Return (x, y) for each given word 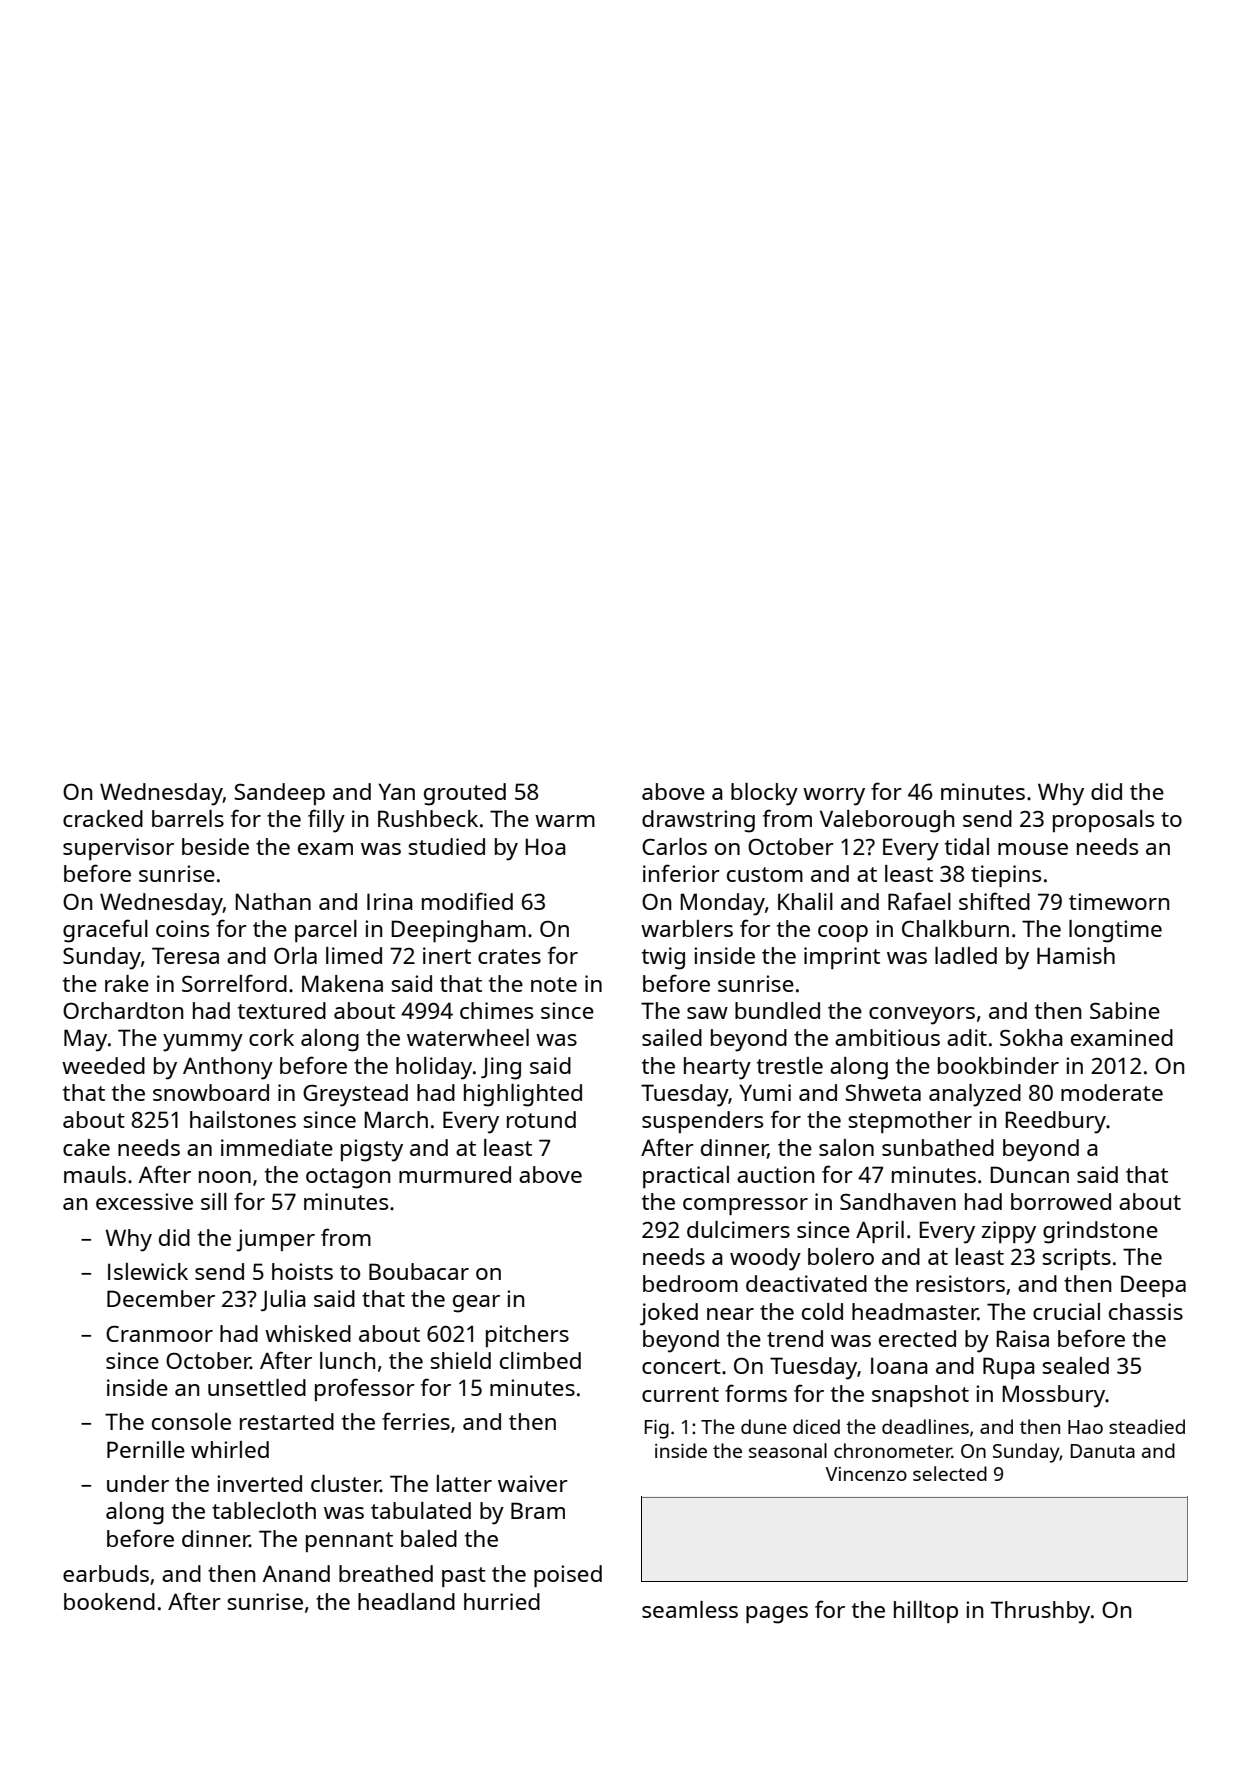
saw (707, 1013)
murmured (455, 1174)
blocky (764, 794)
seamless (690, 1609)
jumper (275, 1240)
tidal (967, 846)
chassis (1146, 1311)
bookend (109, 1601)
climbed (540, 1360)
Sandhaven (898, 1201)
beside (215, 846)
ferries (416, 1421)
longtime (1115, 931)
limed (354, 955)
